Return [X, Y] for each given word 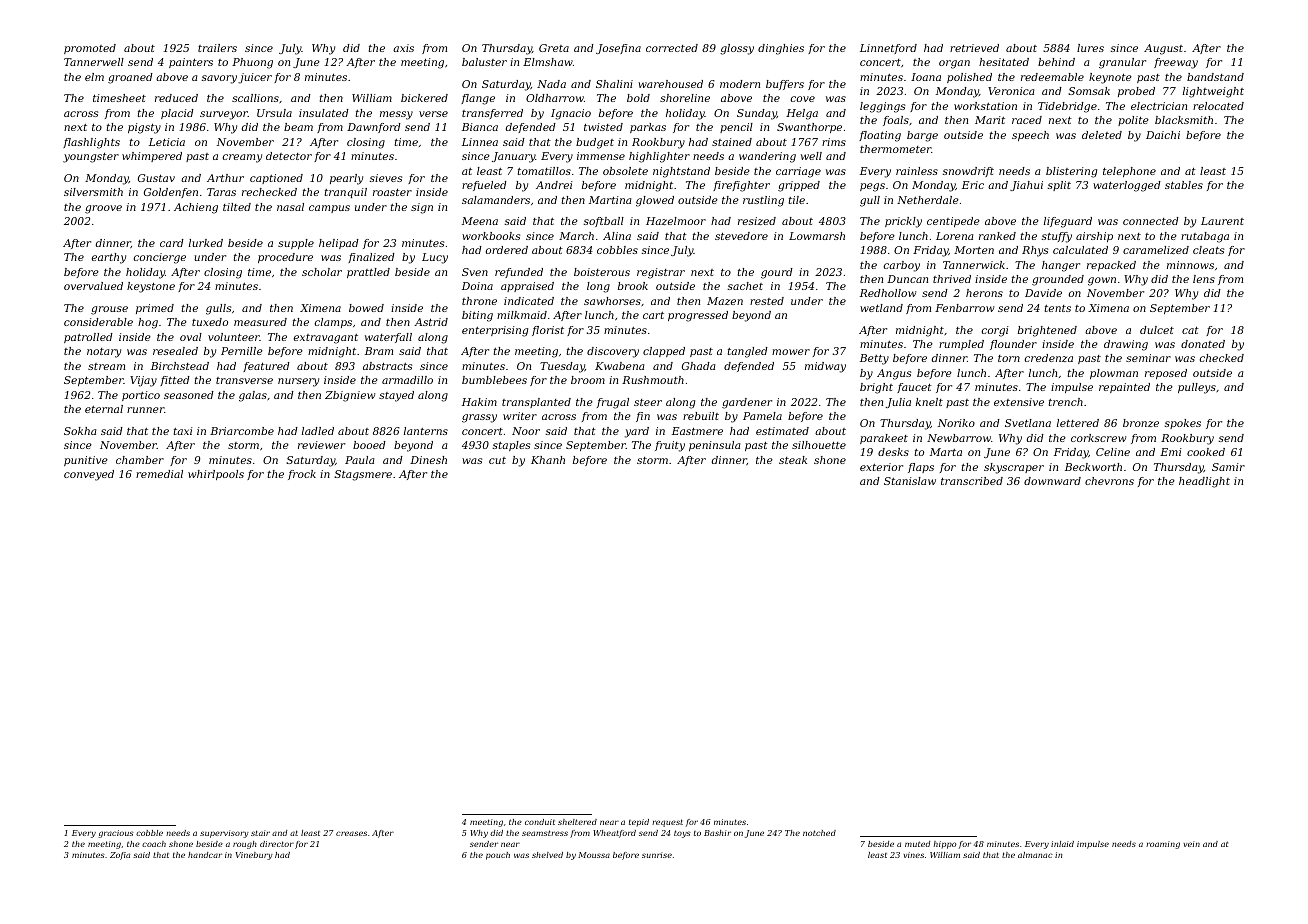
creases [351, 833]
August [1163, 49]
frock [302, 475]
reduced [176, 98]
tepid [639, 823]
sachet [745, 286]
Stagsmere [363, 475]
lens [1204, 279]
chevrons [1109, 481]
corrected [672, 48]
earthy [109, 258]
